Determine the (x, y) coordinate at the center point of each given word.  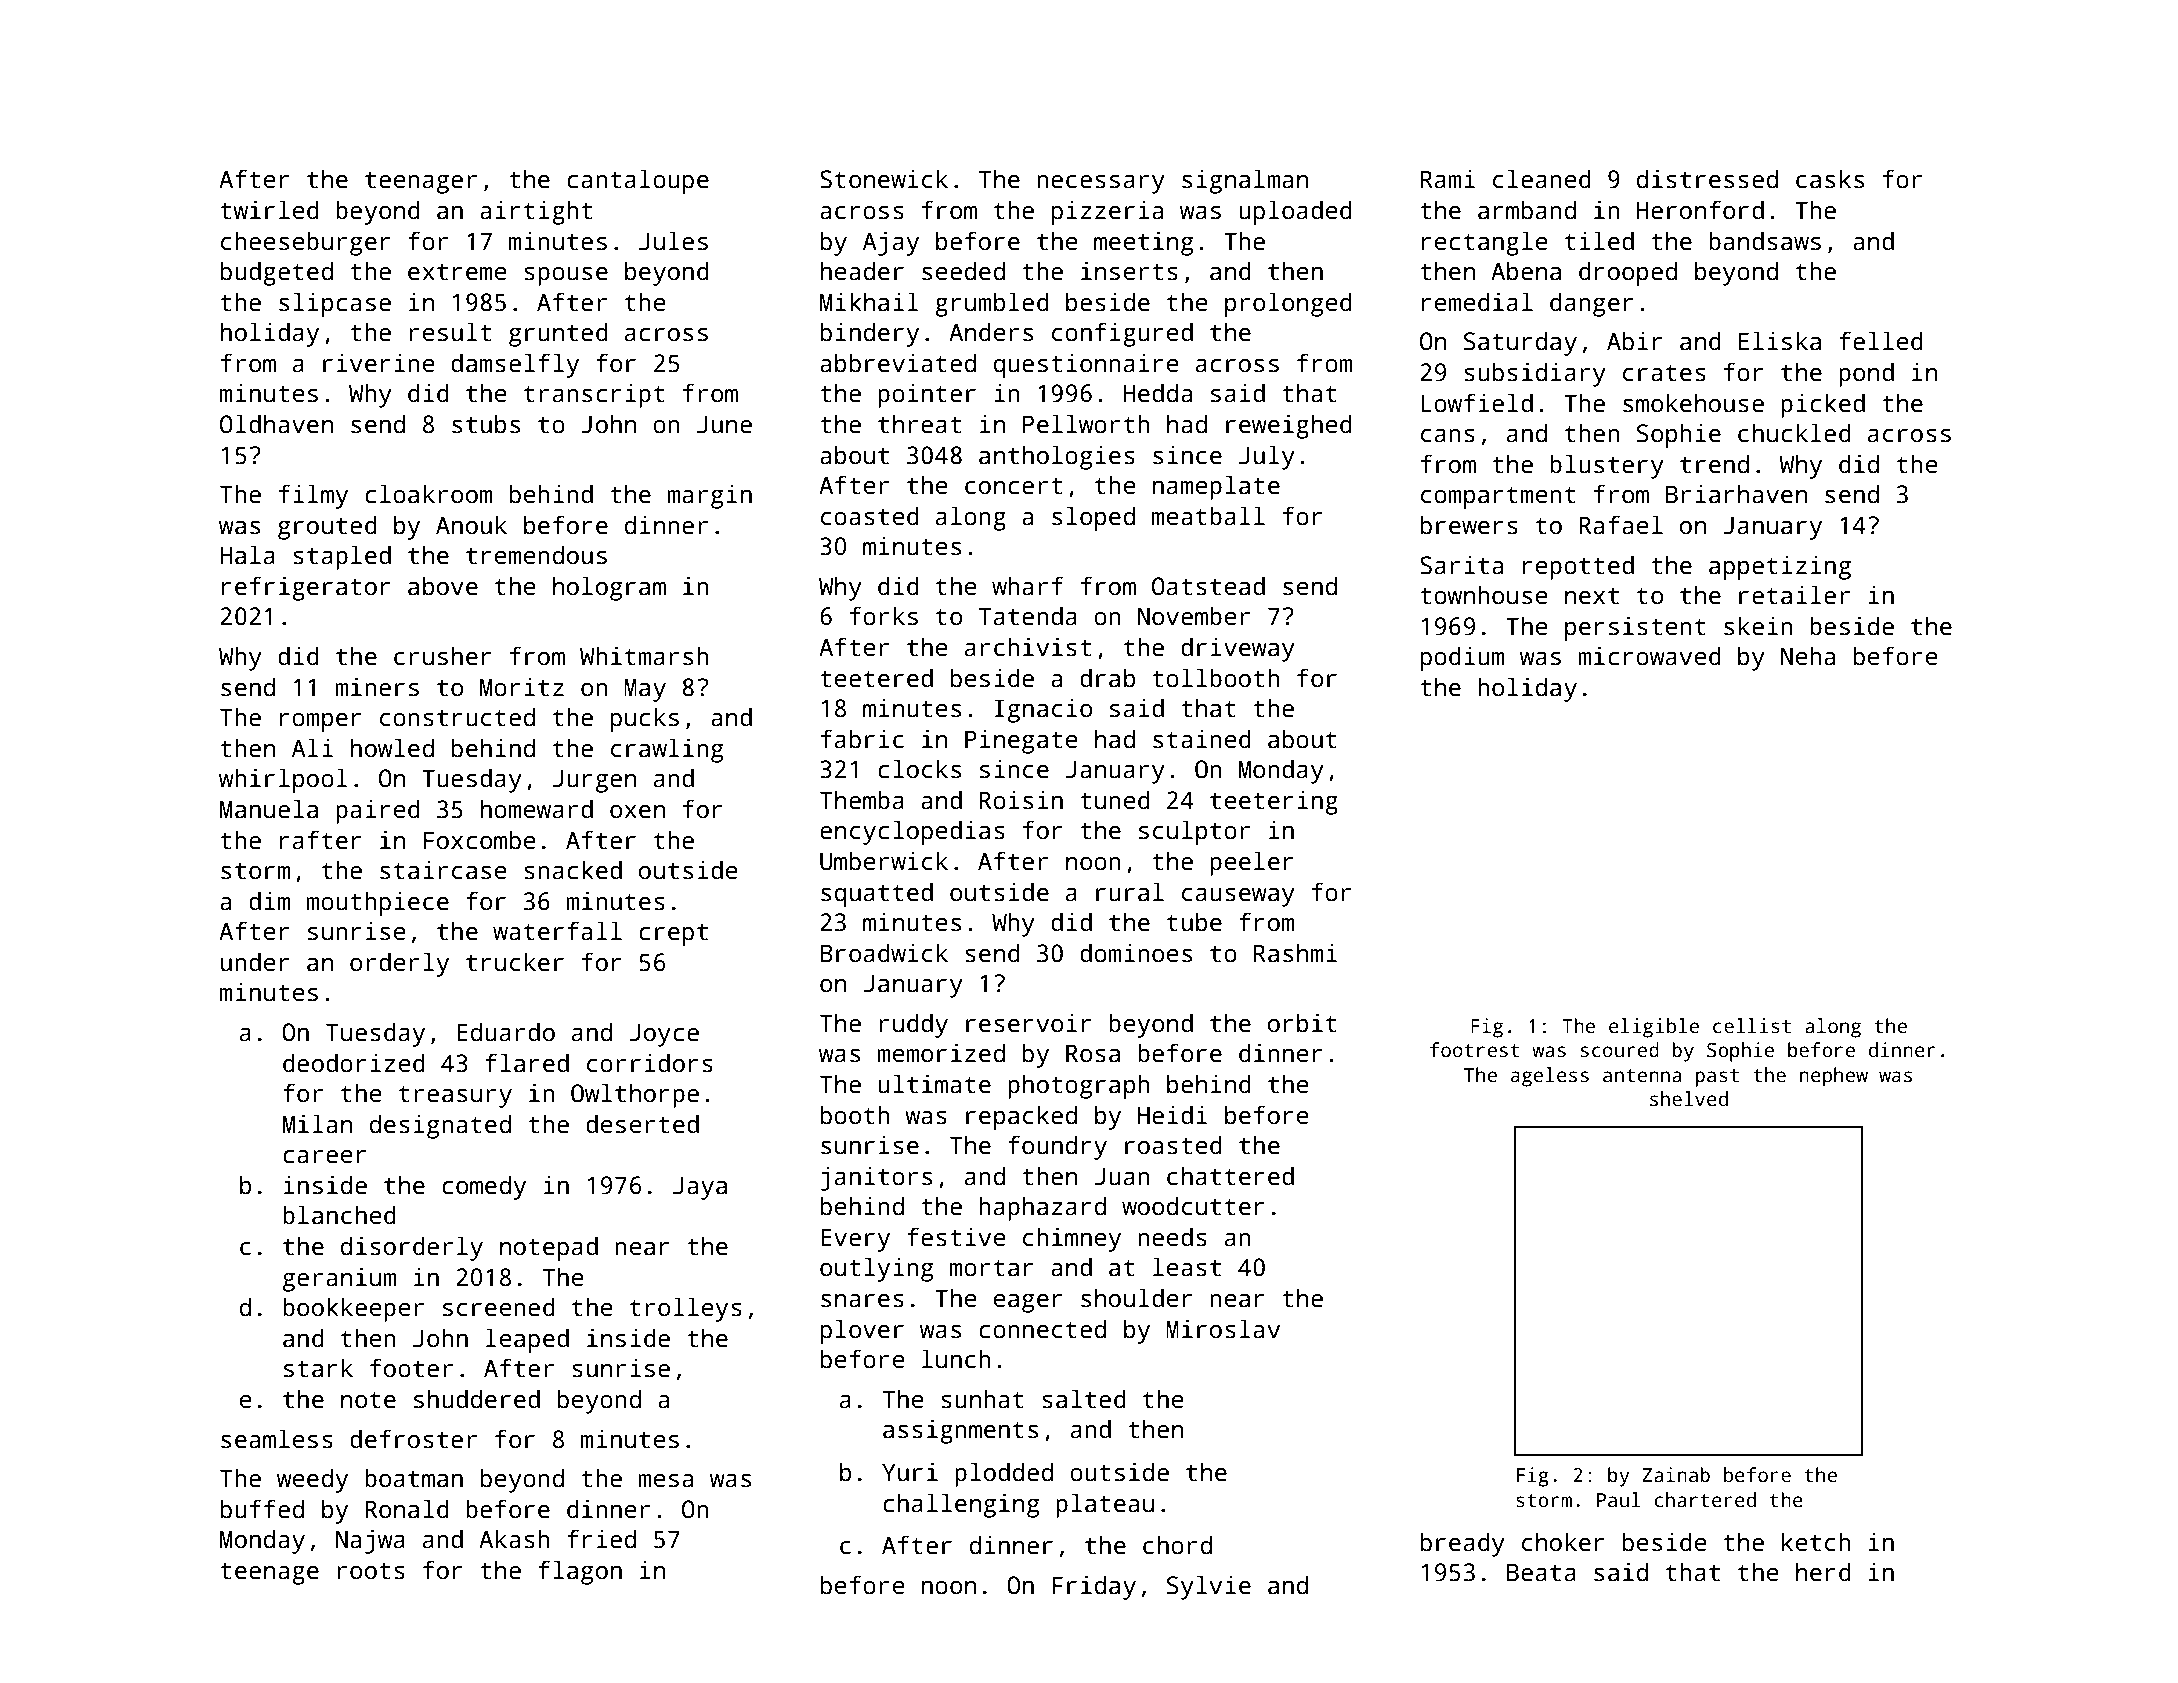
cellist (1752, 1026)
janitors (876, 1178)
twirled (269, 210)
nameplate (1216, 487)
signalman (1245, 181)
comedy (484, 1187)
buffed (262, 1509)
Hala (247, 555)
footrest (1475, 1050)
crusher (443, 656)
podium (1463, 658)
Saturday (1520, 343)
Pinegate (1021, 741)
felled (1881, 341)
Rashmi (1295, 953)
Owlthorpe (635, 1095)
